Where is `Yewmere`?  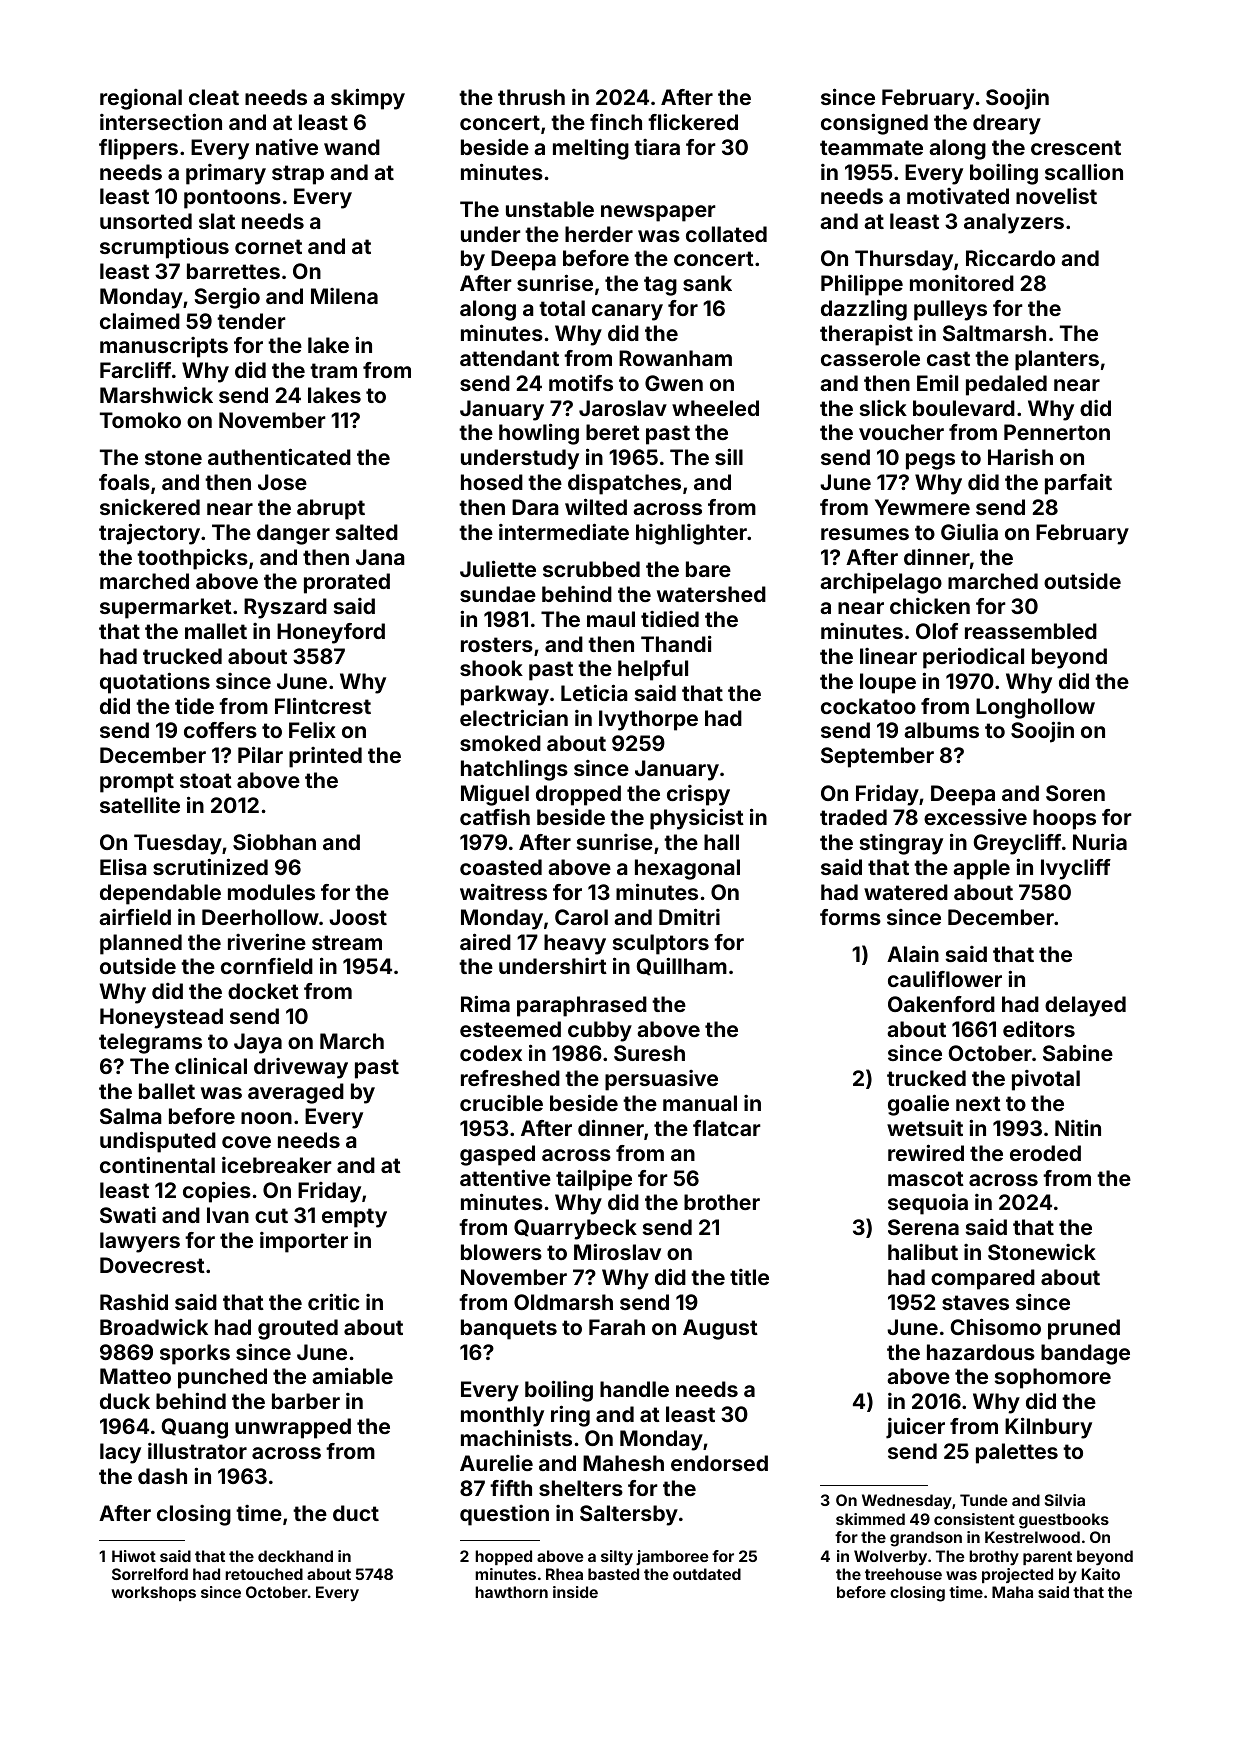 Yewmere is located at coordinates (922, 507).
